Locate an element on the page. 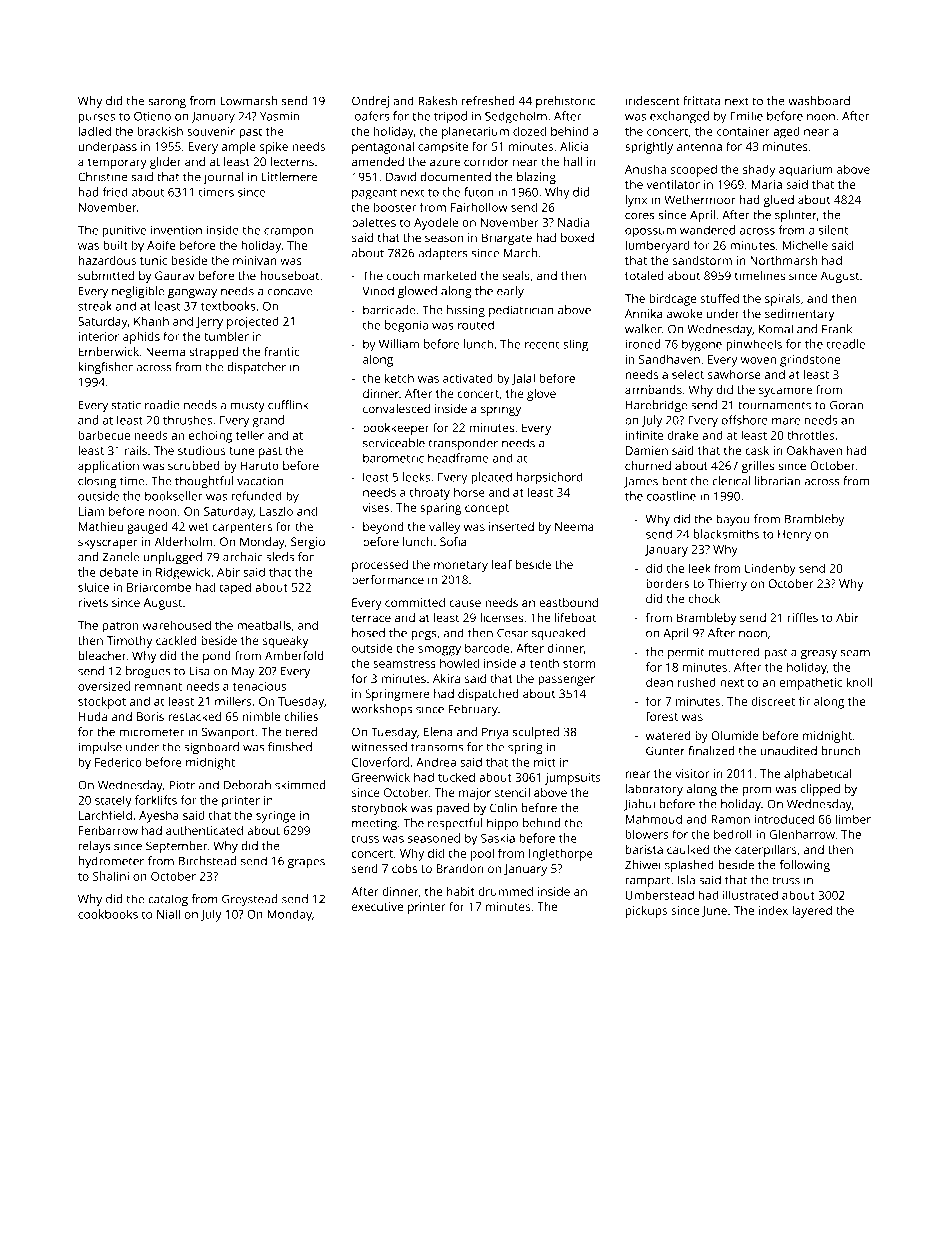  convalesced is located at coordinates (396, 408).
